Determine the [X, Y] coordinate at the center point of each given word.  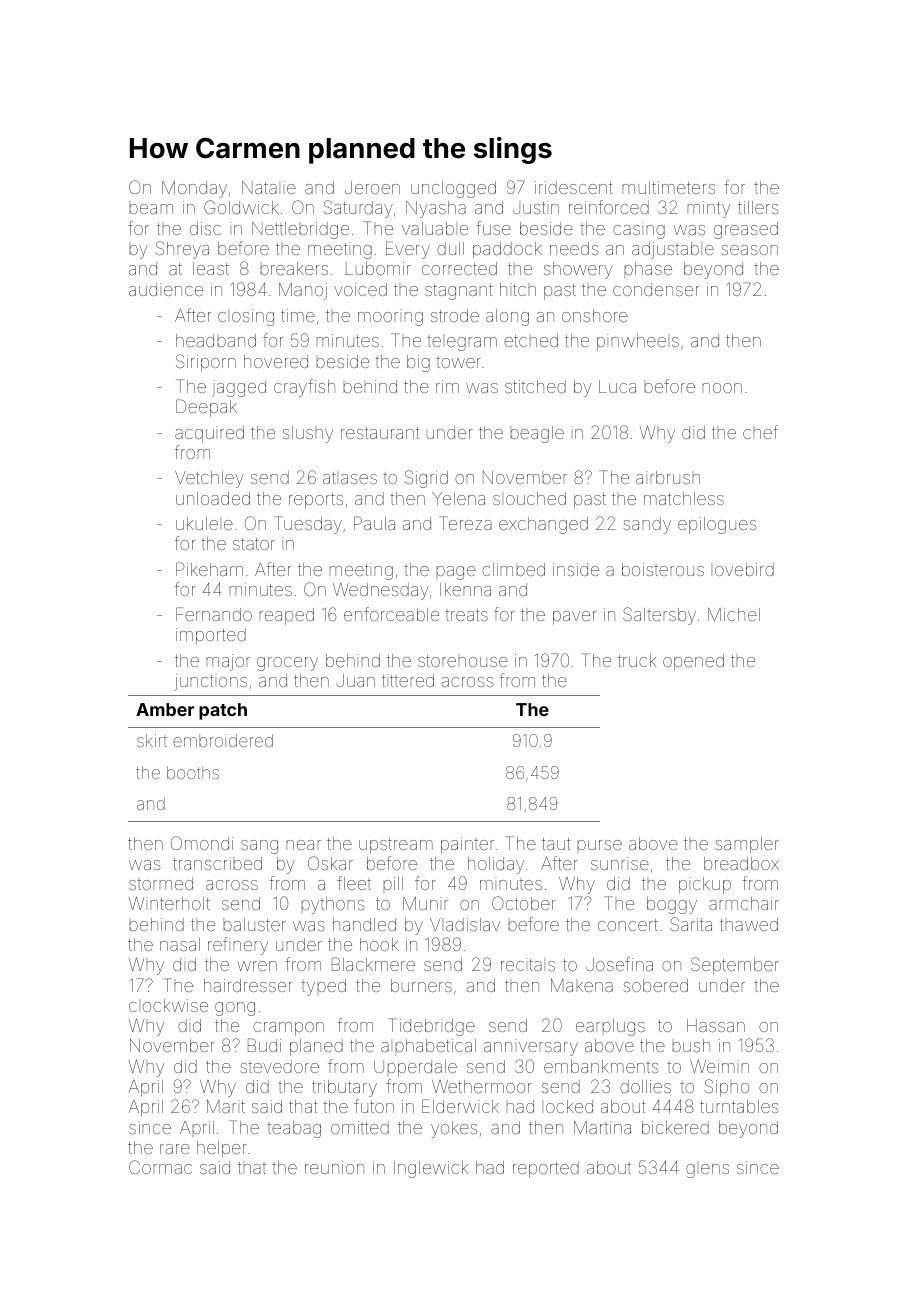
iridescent [573, 187]
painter [467, 845]
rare [175, 1149]
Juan [355, 680]
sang [259, 847]
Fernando [214, 614]
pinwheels [638, 342]
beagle [537, 434]
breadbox [741, 863]
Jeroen [372, 187]
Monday [194, 189]
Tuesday [308, 525]
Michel [734, 614]
